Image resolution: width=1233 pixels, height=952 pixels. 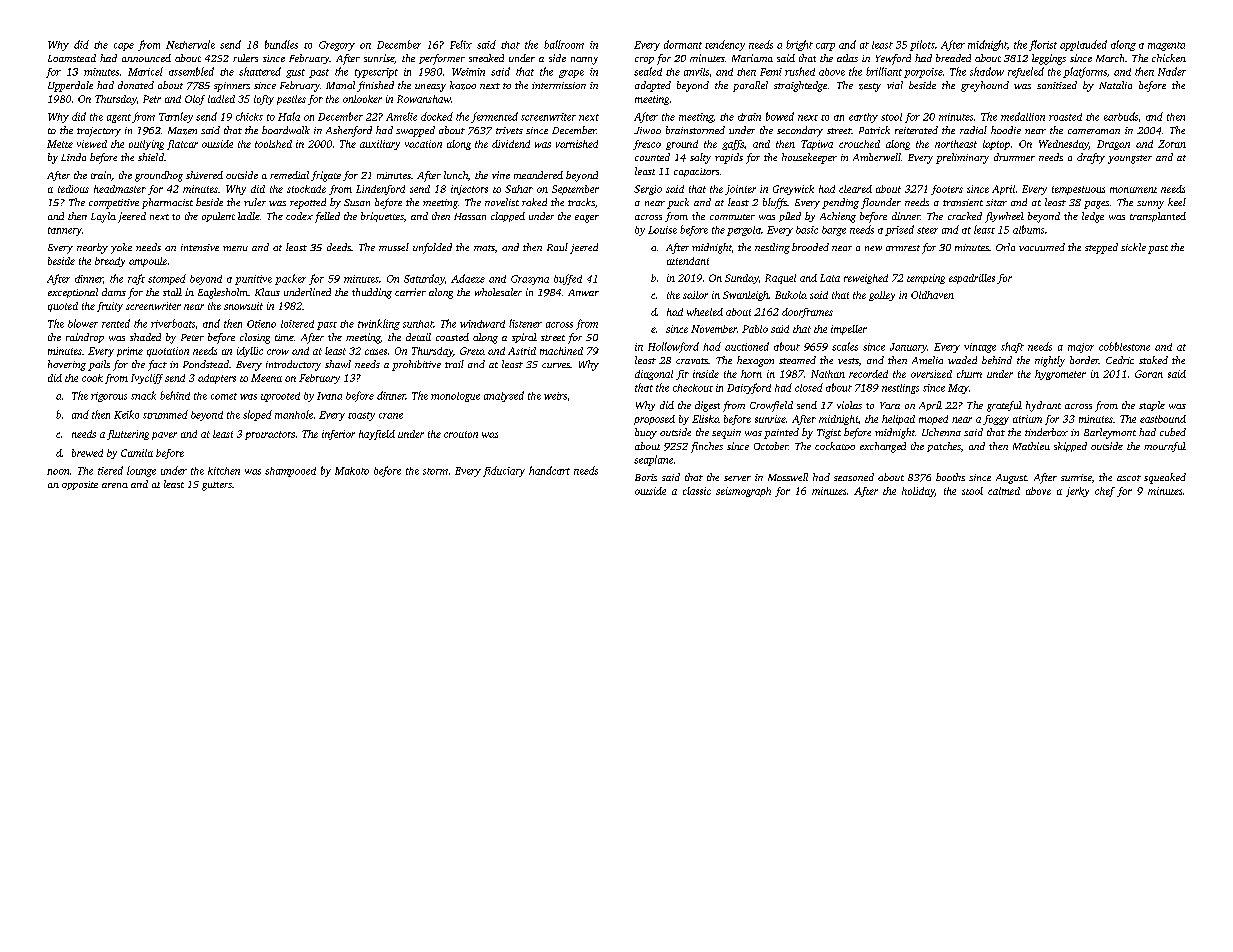 What do you see at coordinates (863, 118) in the image?
I see `earthy` at bounding box center [863, 118].
